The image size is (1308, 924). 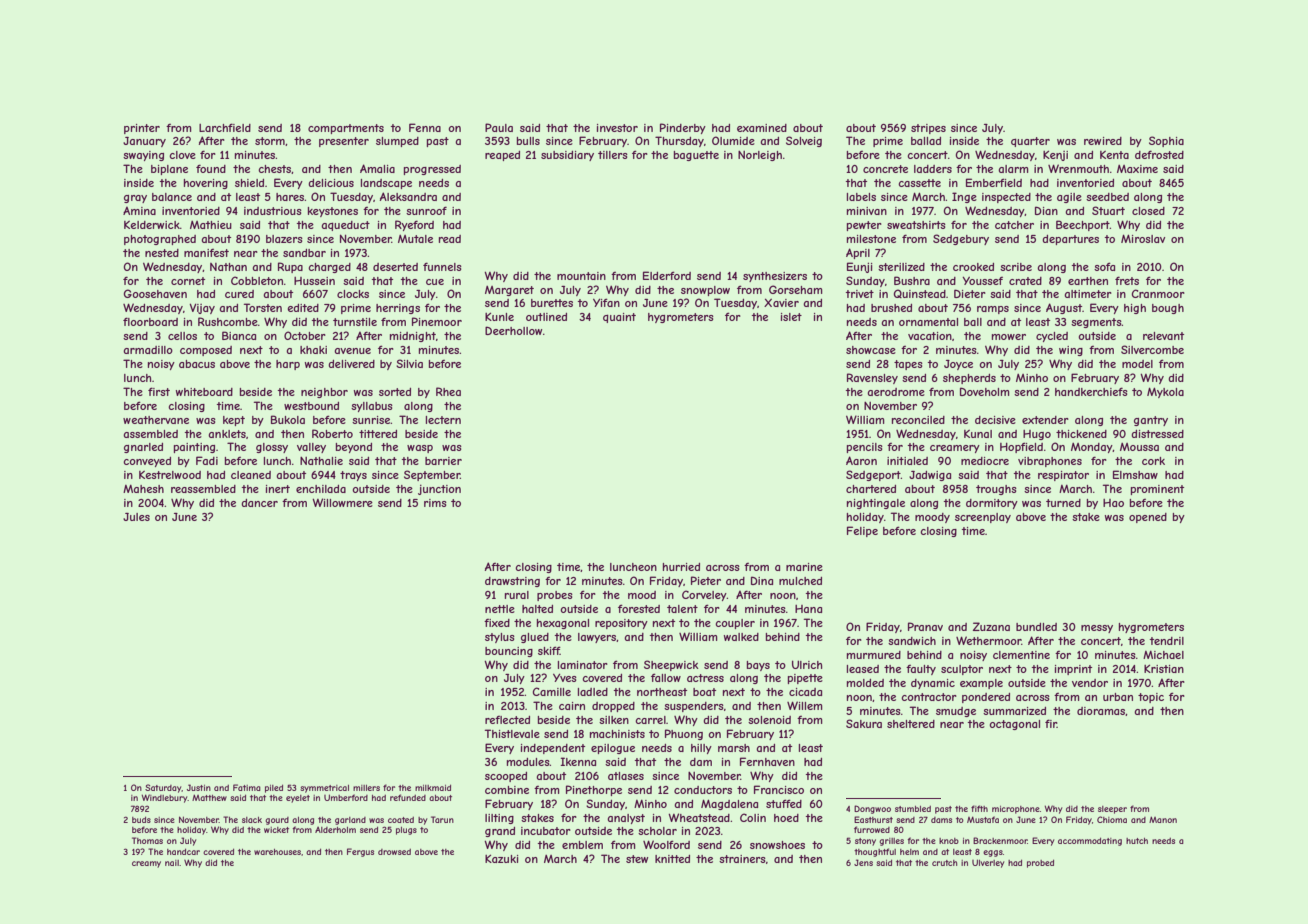 What do you see at coordinates (512, 733) in the page?
I see `Thistlevale` at bounding box center [512, 733].
